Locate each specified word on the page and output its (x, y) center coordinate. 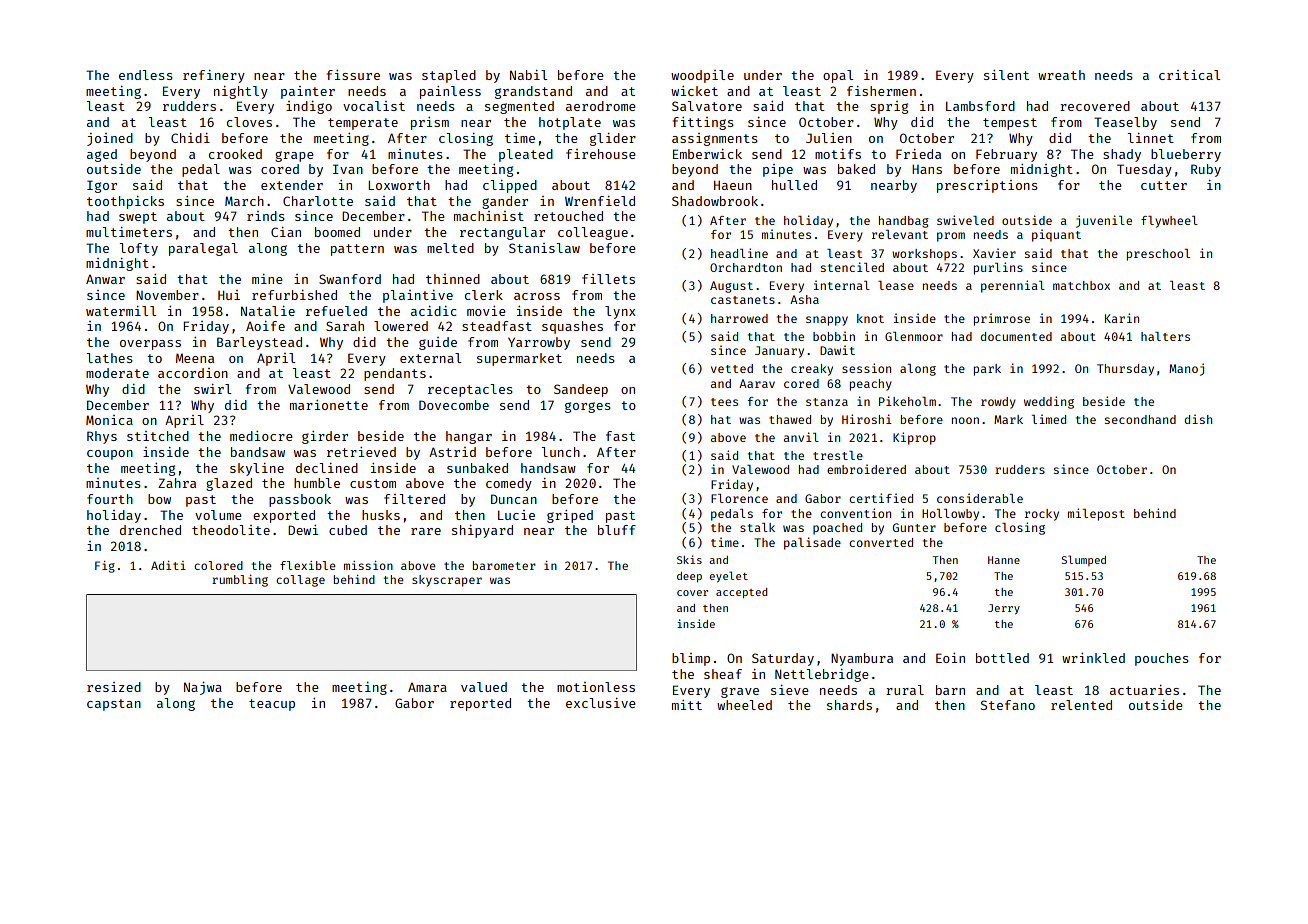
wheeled (744, 705)
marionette (329, 405)
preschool (1158, 255)
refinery (214, 76)
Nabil (528, 75)
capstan (114, 705)
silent (1006, 75)
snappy (827, 321)
